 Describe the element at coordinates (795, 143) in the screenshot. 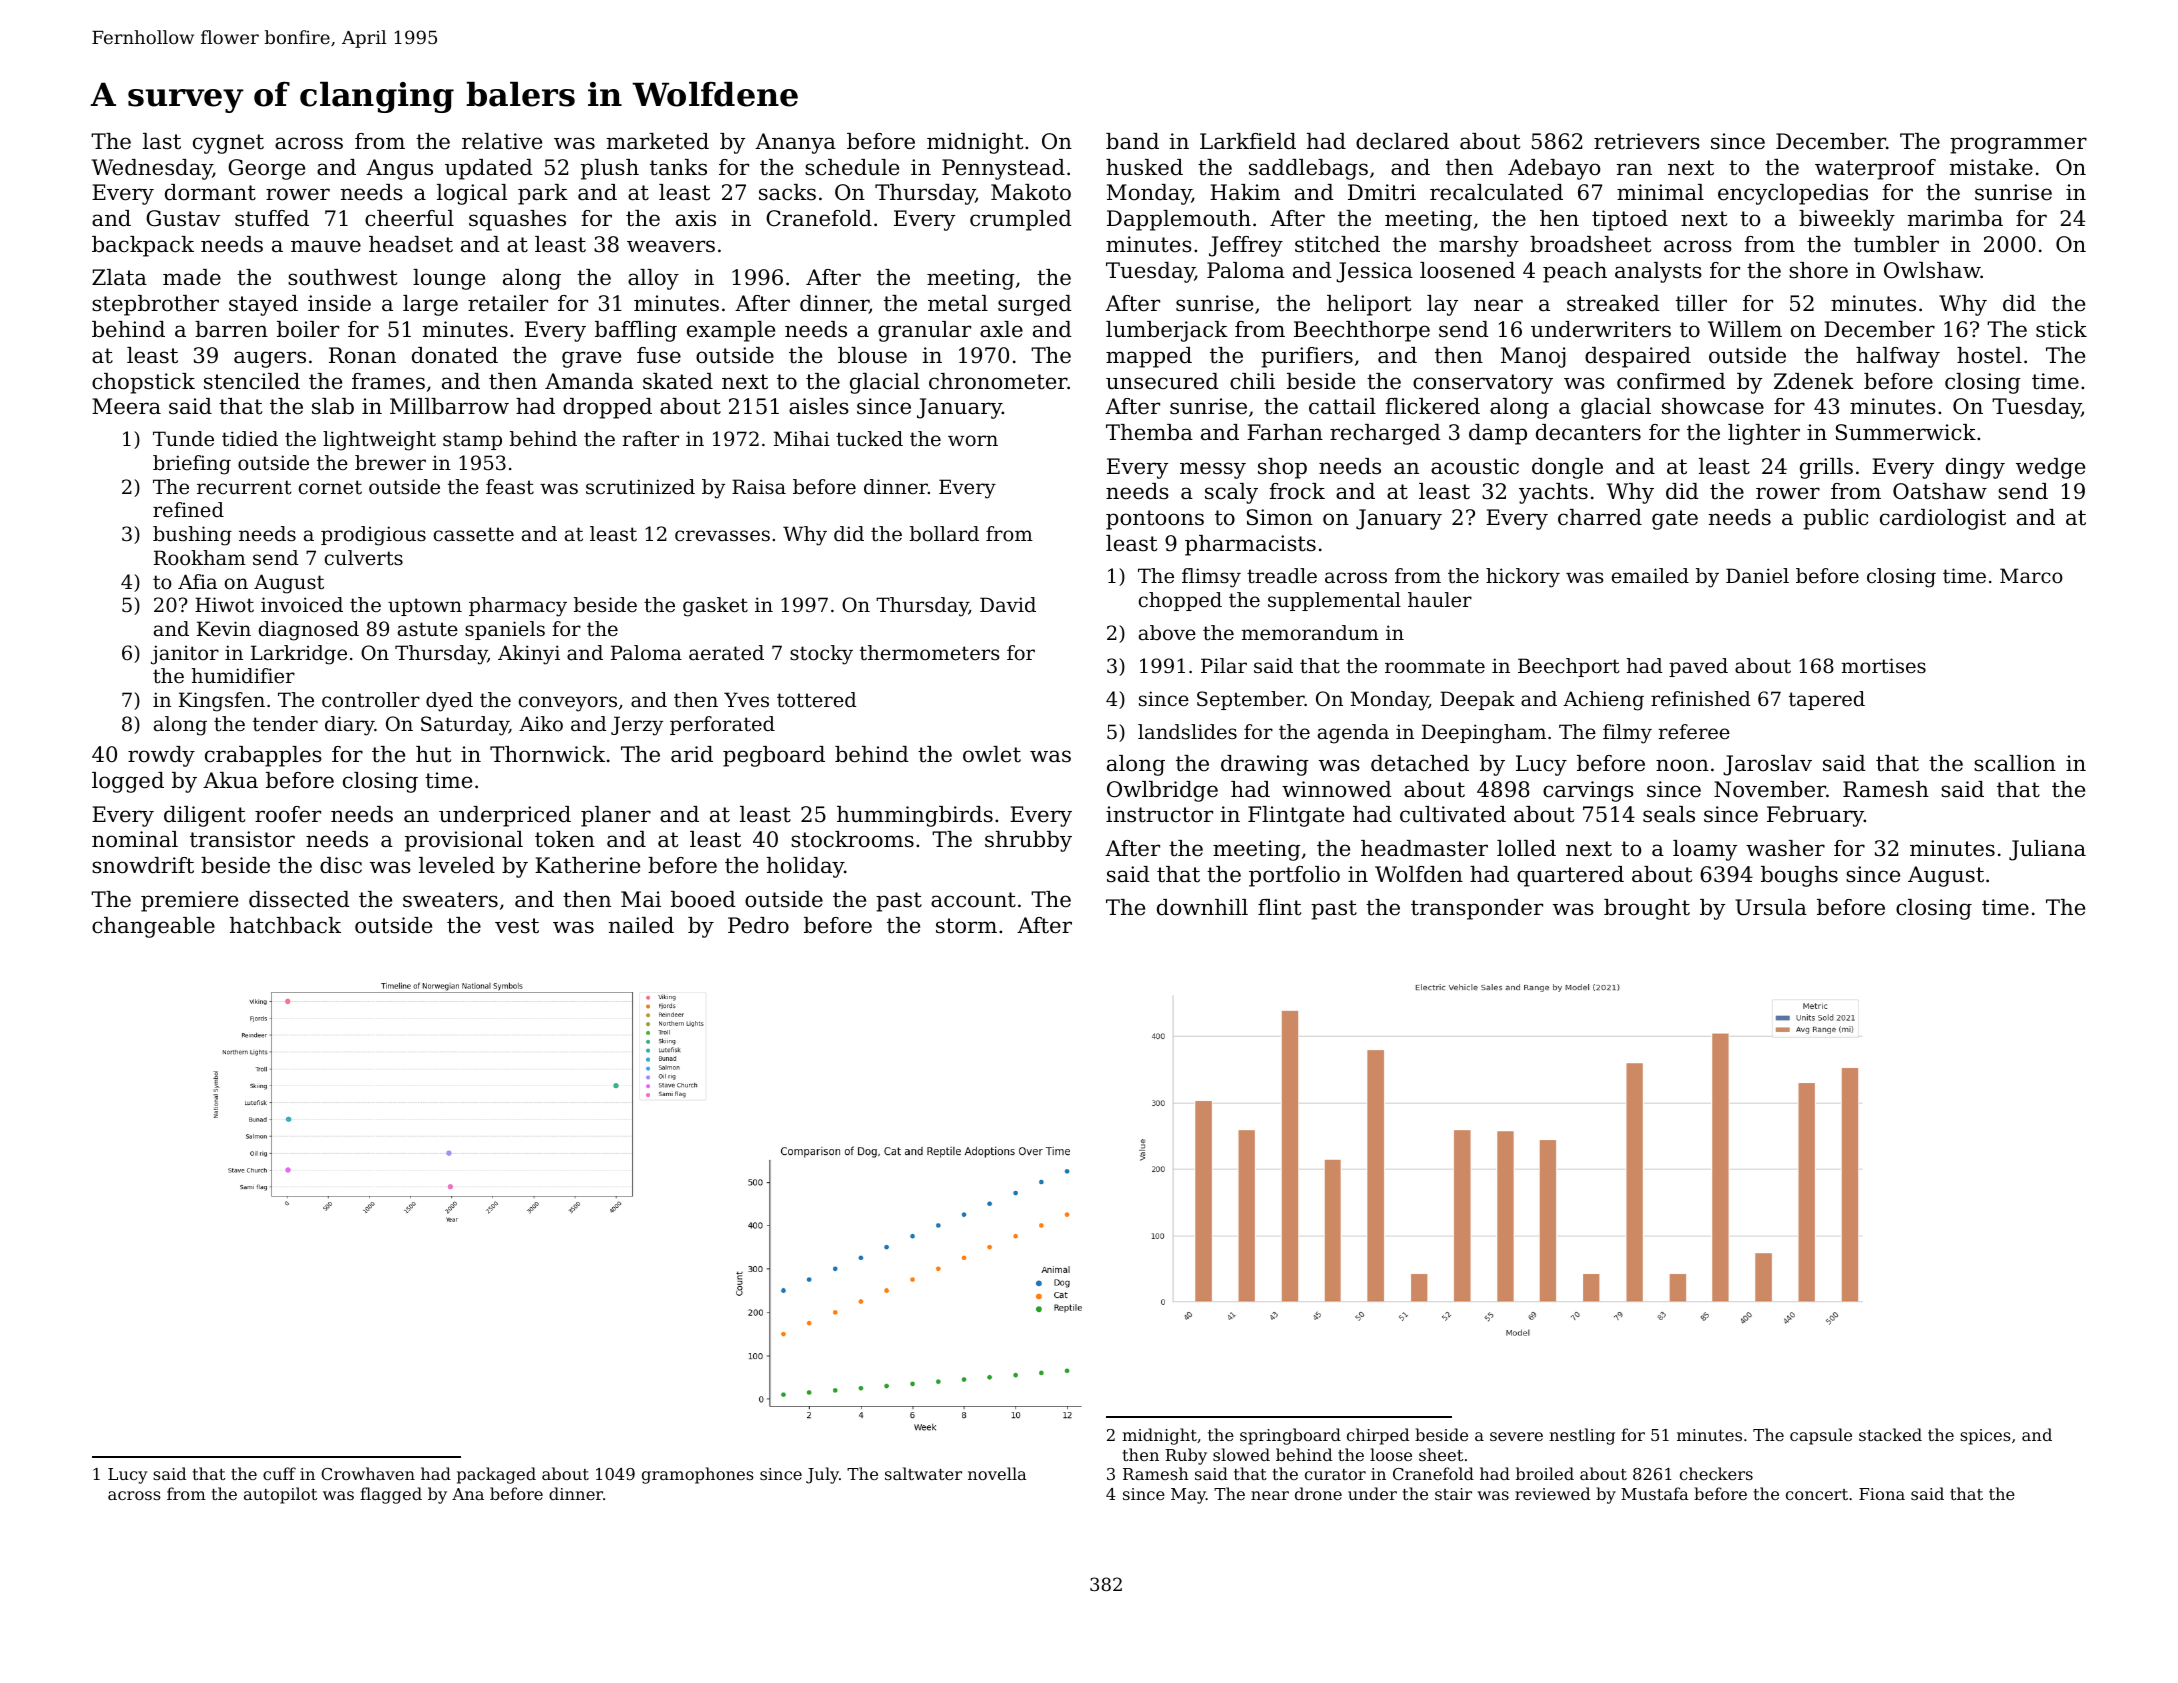

I see `Ananya` at that location.
